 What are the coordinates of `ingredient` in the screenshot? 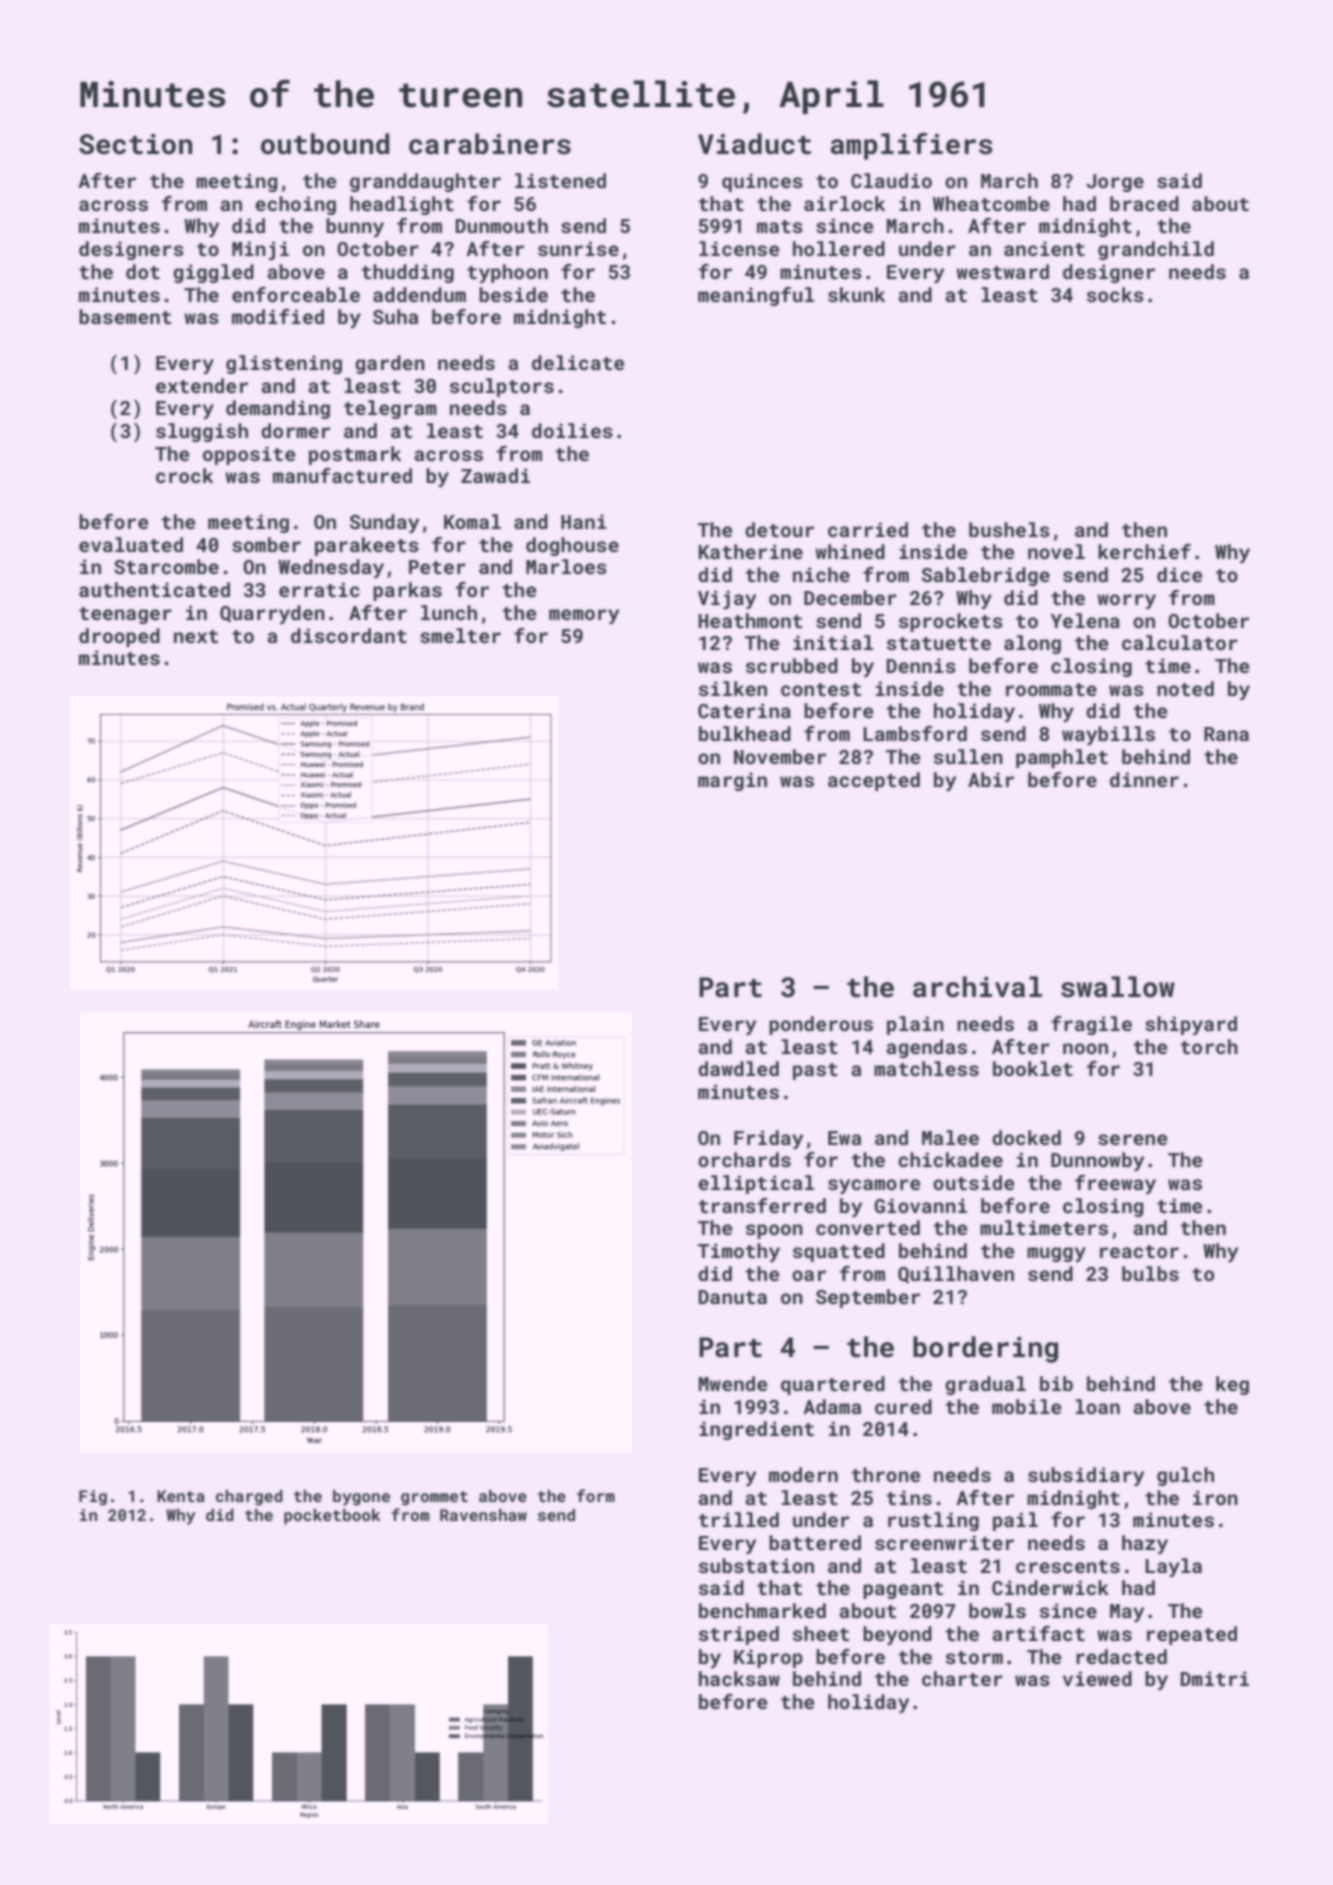 It's located at (756, 1430).
